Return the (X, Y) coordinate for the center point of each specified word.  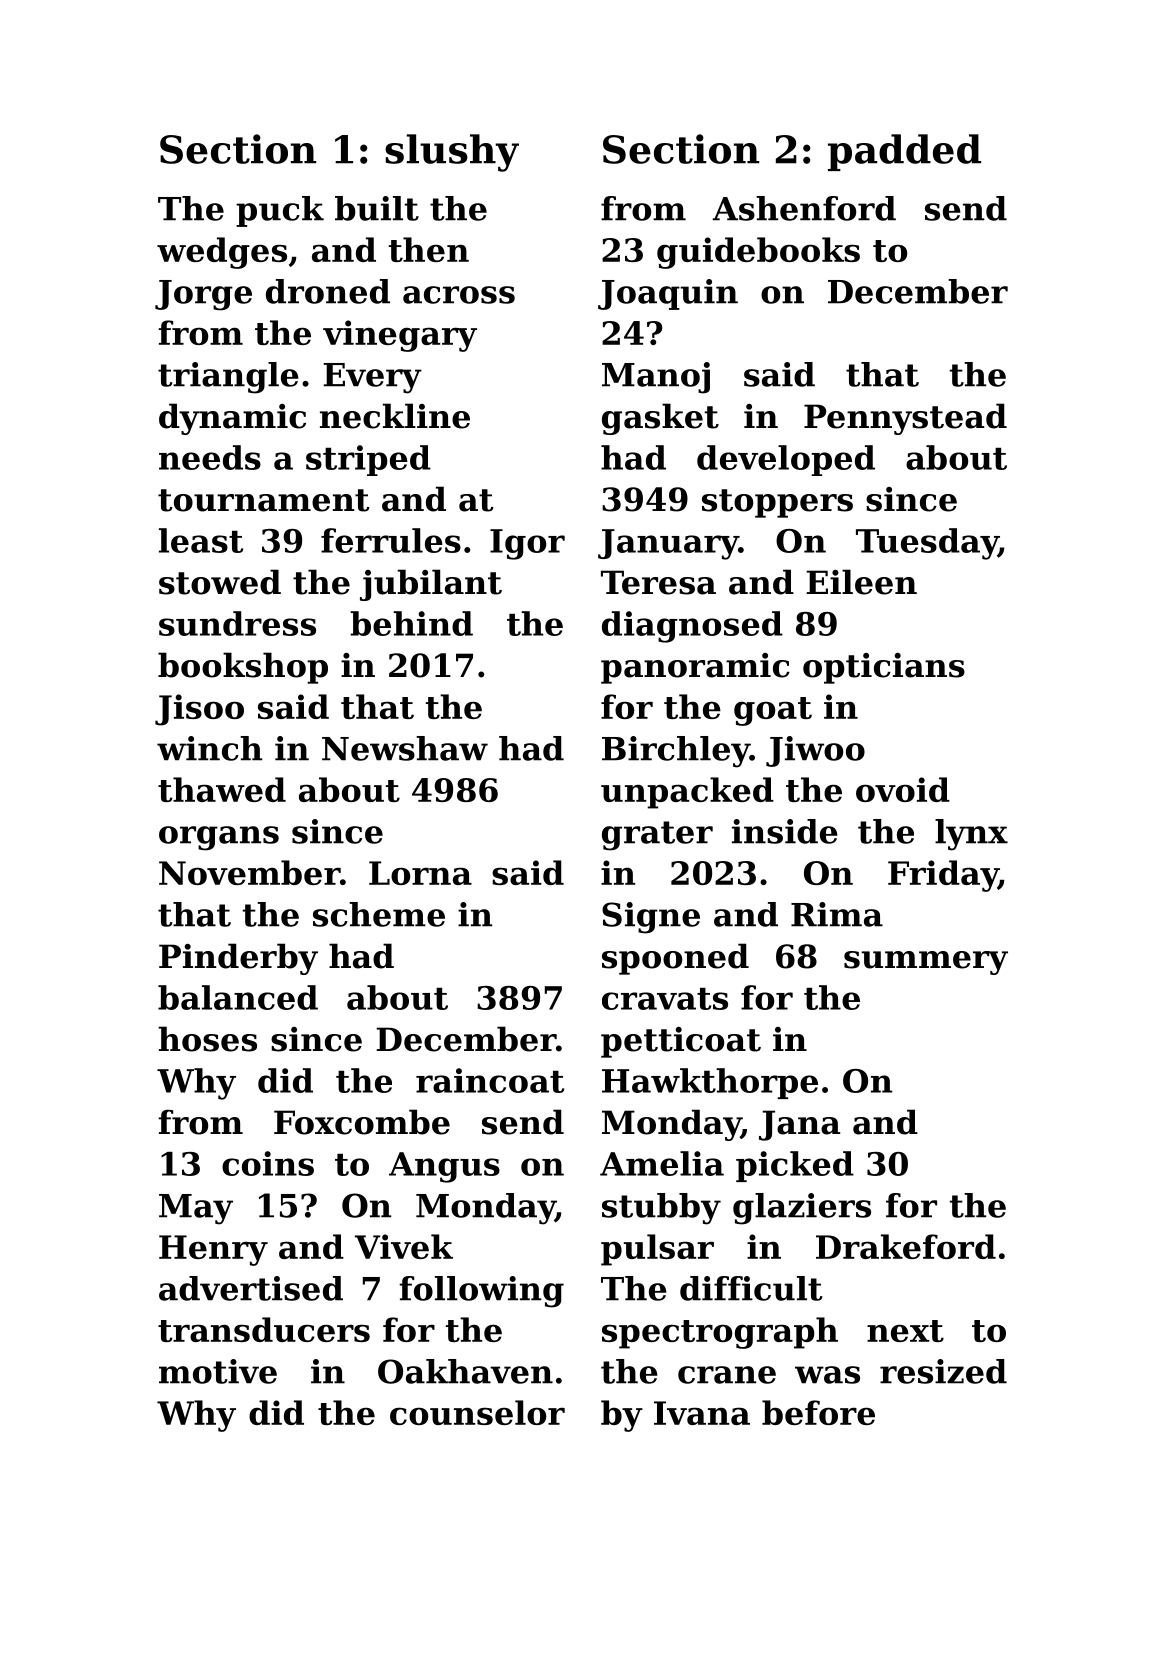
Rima (837, 914)
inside (785, 831)
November (249, 872)
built (377, 208)
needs (210, 457)
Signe (651, 918)
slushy (452, 153)
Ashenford (804, 208)
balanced (238, 997)
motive (218, 1371)
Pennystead (905, 419)
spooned (675, 959)
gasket (660, 419)
